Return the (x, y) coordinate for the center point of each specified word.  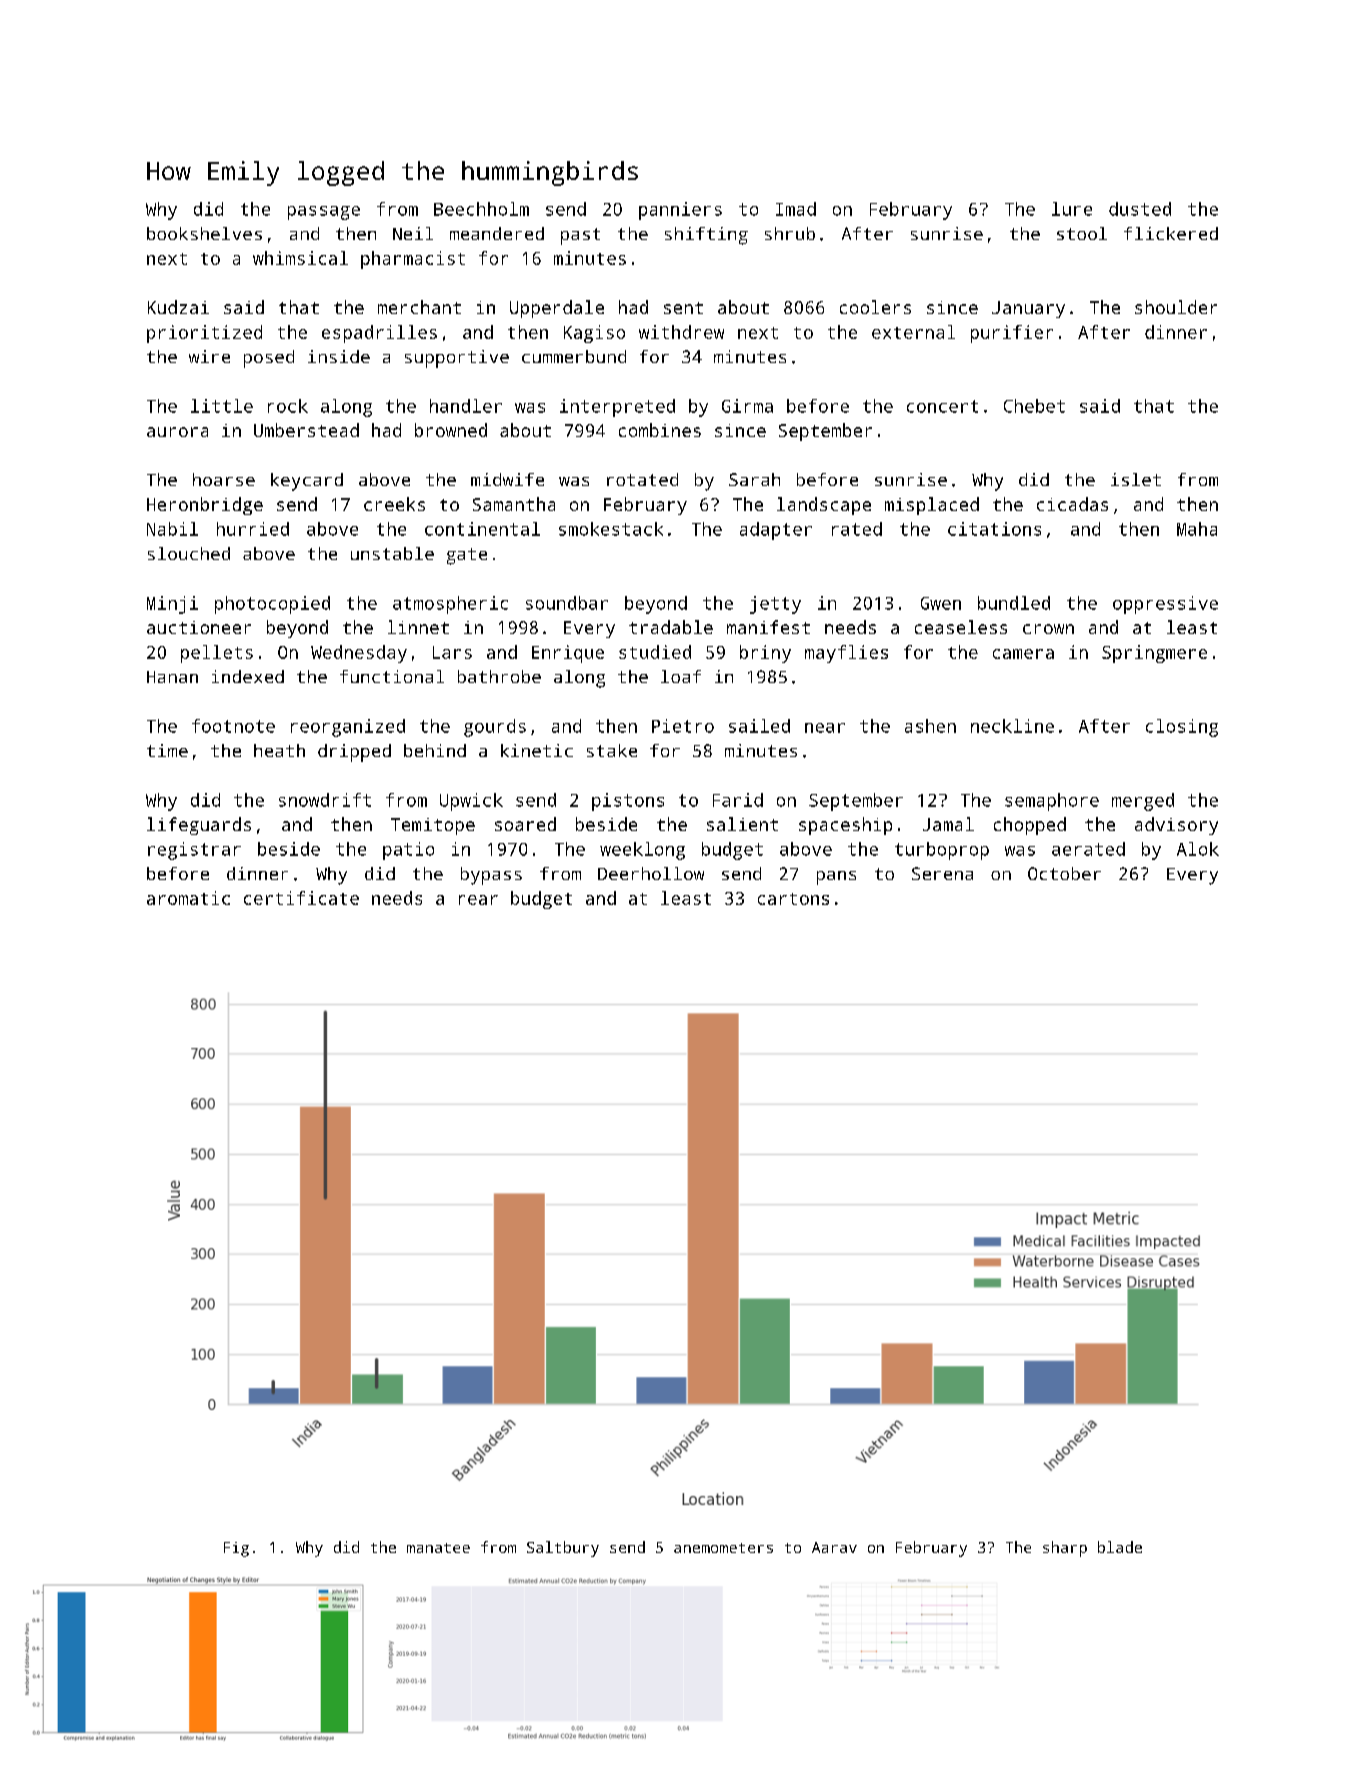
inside (339, 356)
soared (525, 824)
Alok (1198, 849)
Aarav (834, 1547)
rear (478, 900)
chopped (1030, 826)
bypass (491, 876)
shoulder (1176, 307)
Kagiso (594, 334)
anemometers (723, 1548)
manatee (438, 1548)
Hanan (172, 677)
